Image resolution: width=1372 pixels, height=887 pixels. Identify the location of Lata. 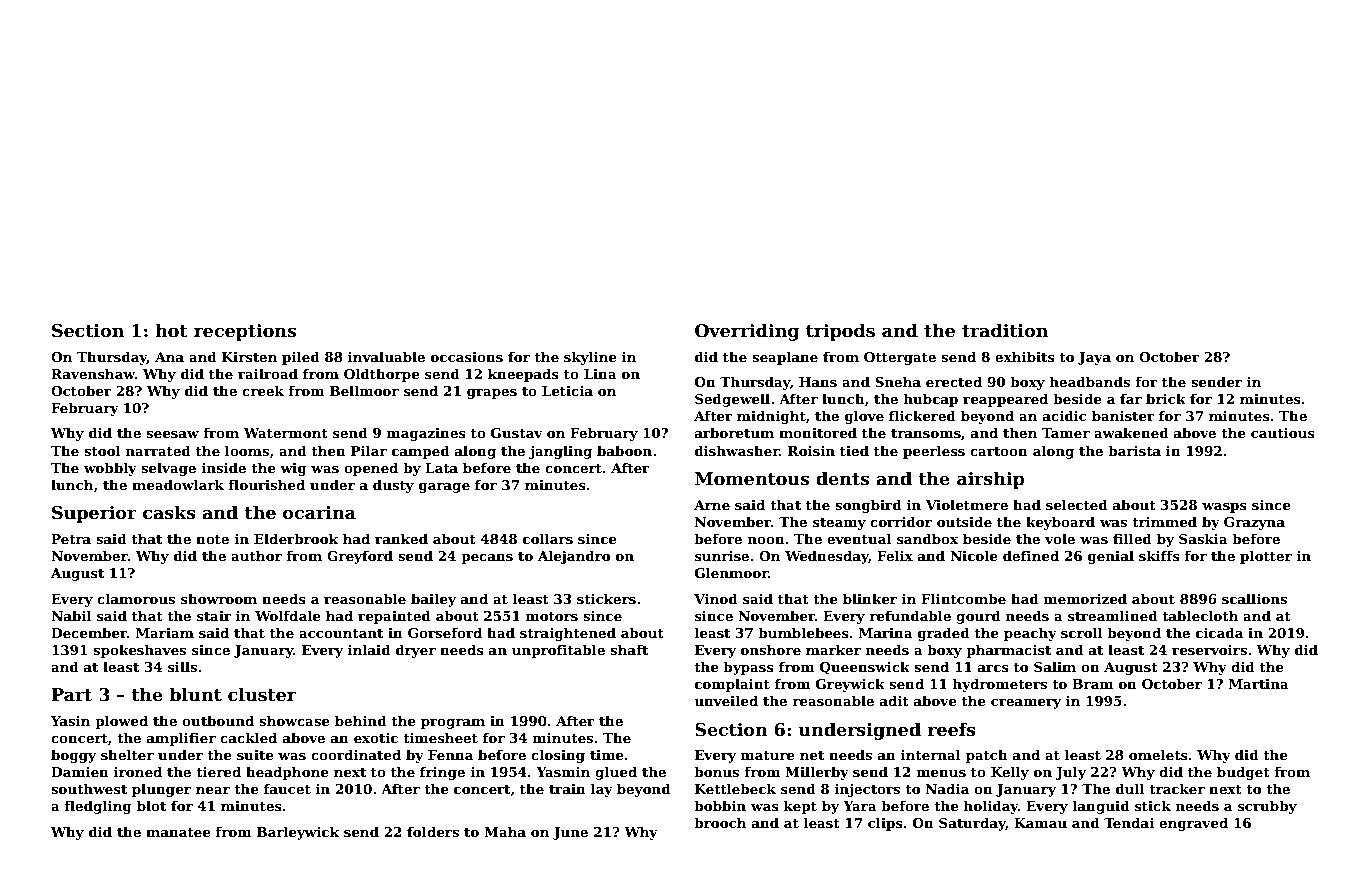
(441, 468).
